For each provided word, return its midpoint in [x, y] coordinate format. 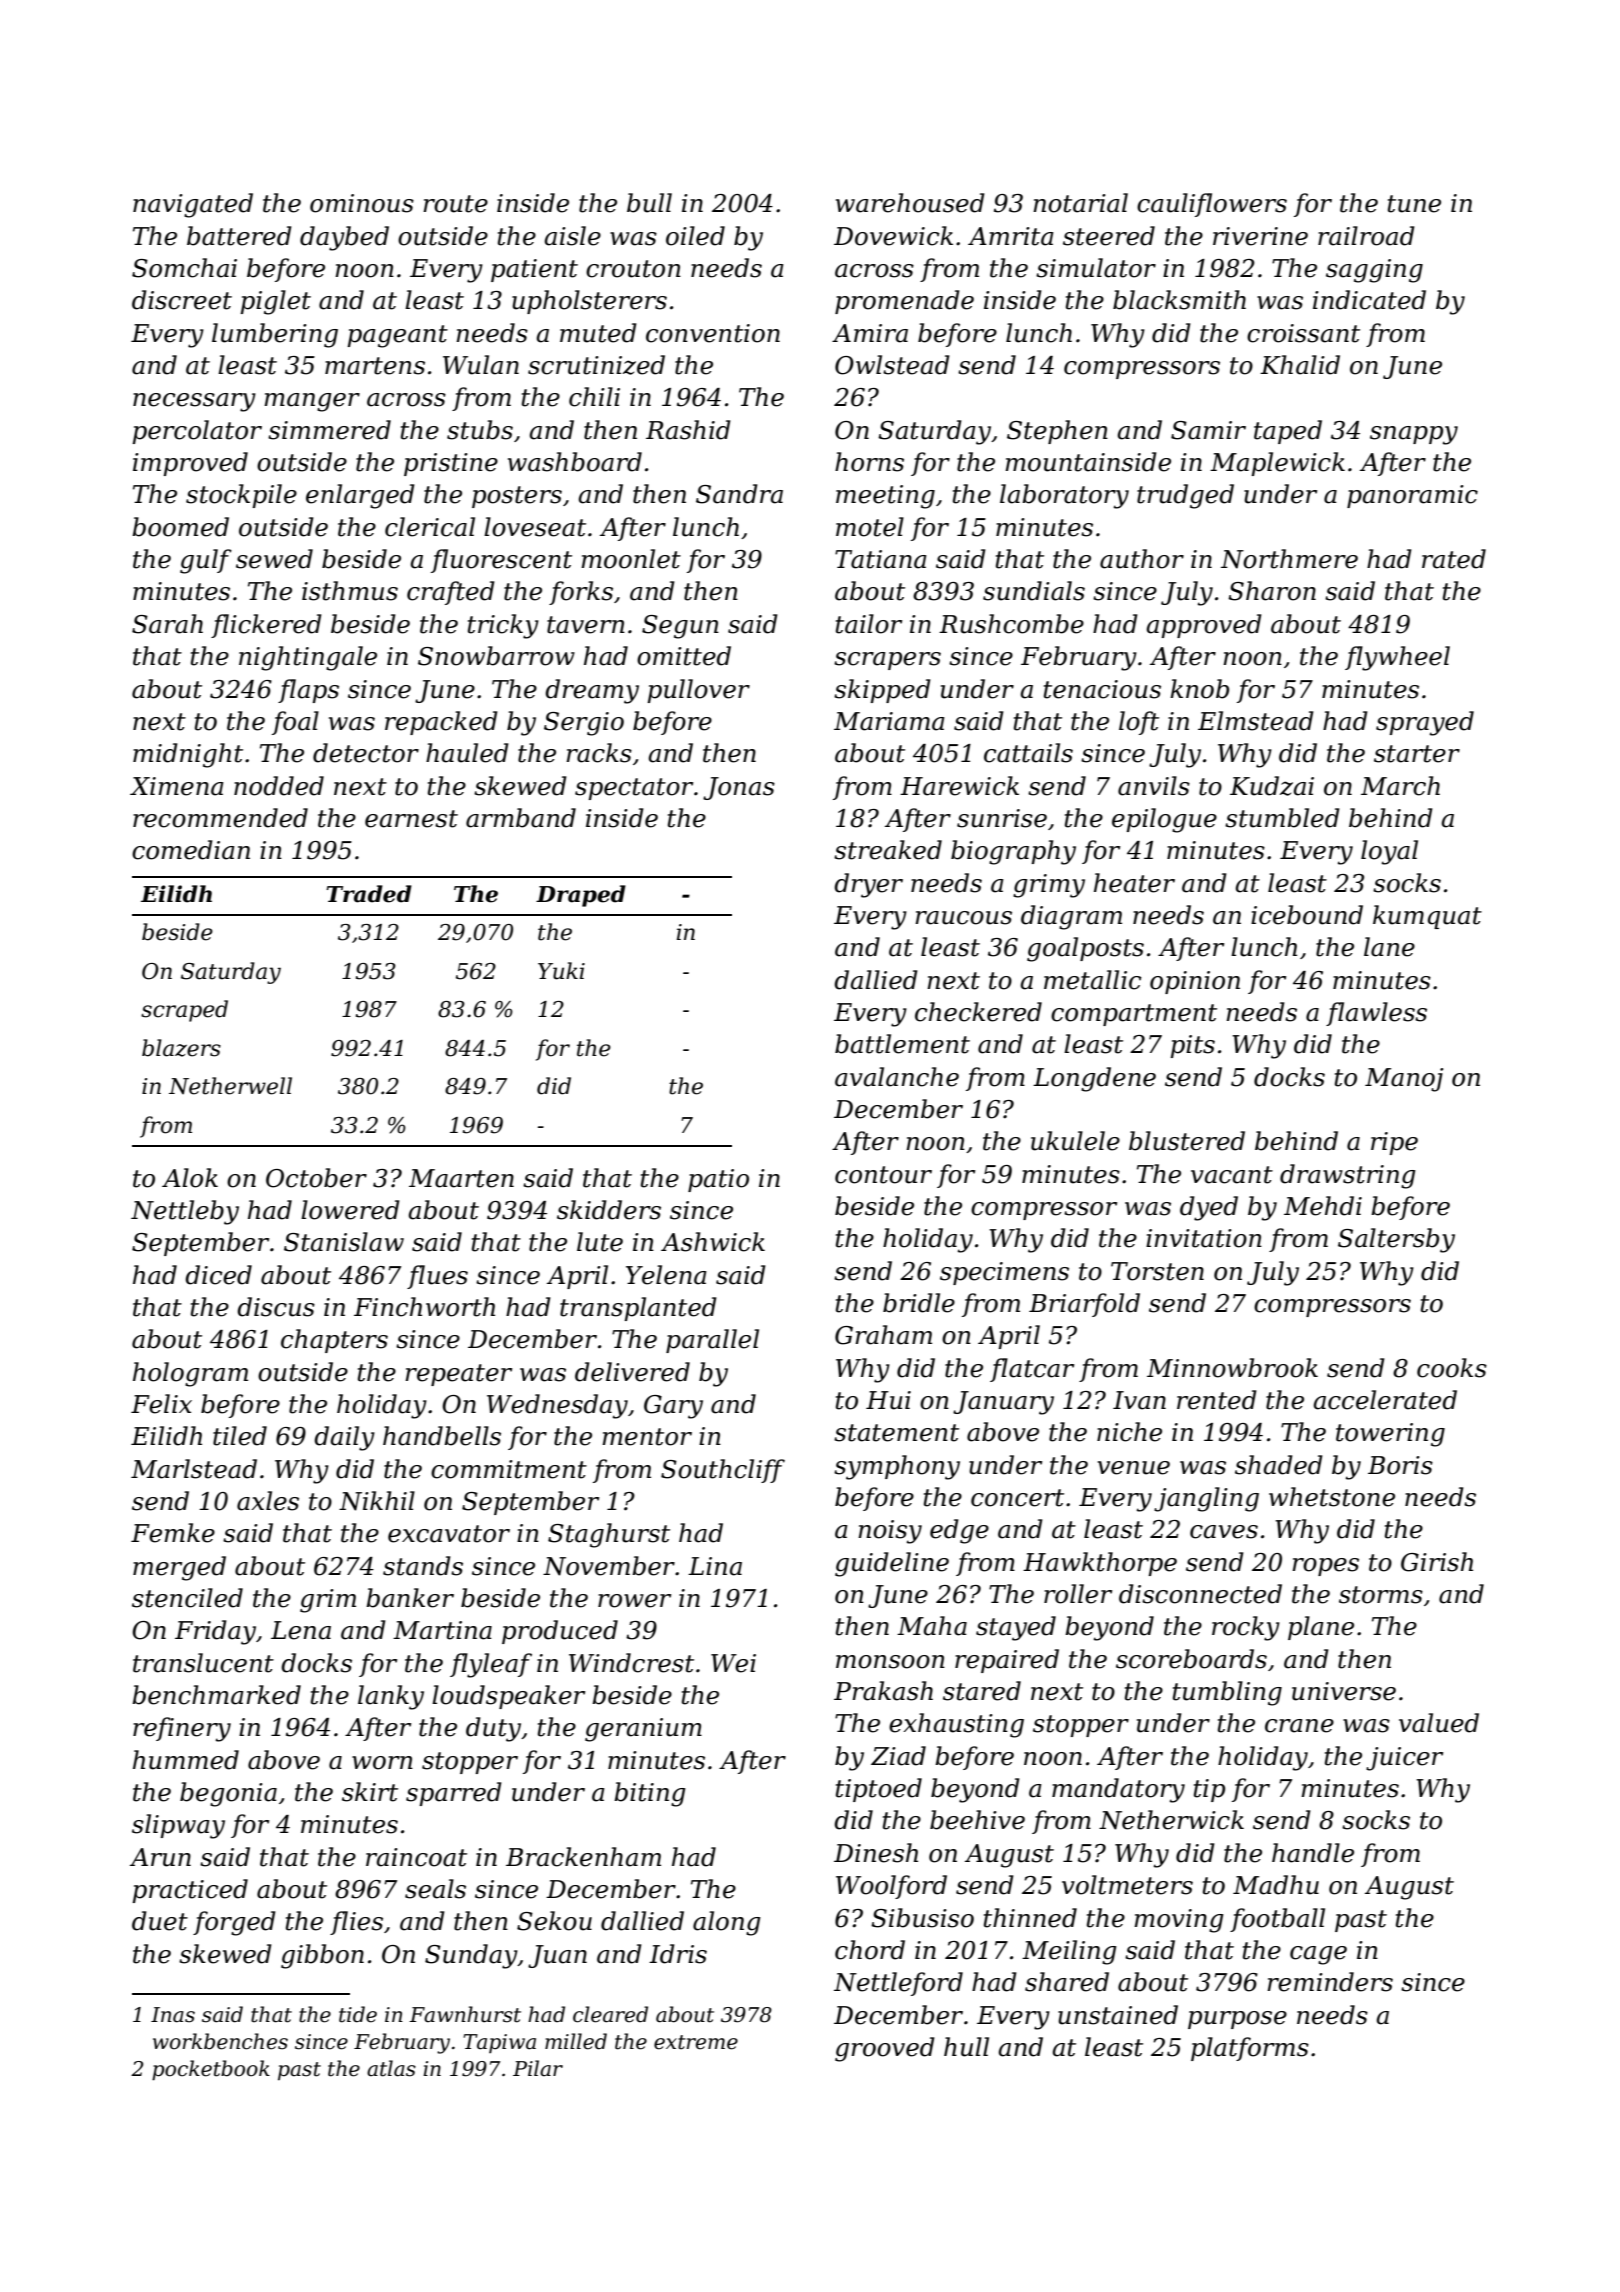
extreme [696, 2042]
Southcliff [723, 1471]
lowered [350, 1210]
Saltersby [1396, 1240]
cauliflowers [1212, 205]
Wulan [481, 365]
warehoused [910, 203]
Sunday [471, 1956]
